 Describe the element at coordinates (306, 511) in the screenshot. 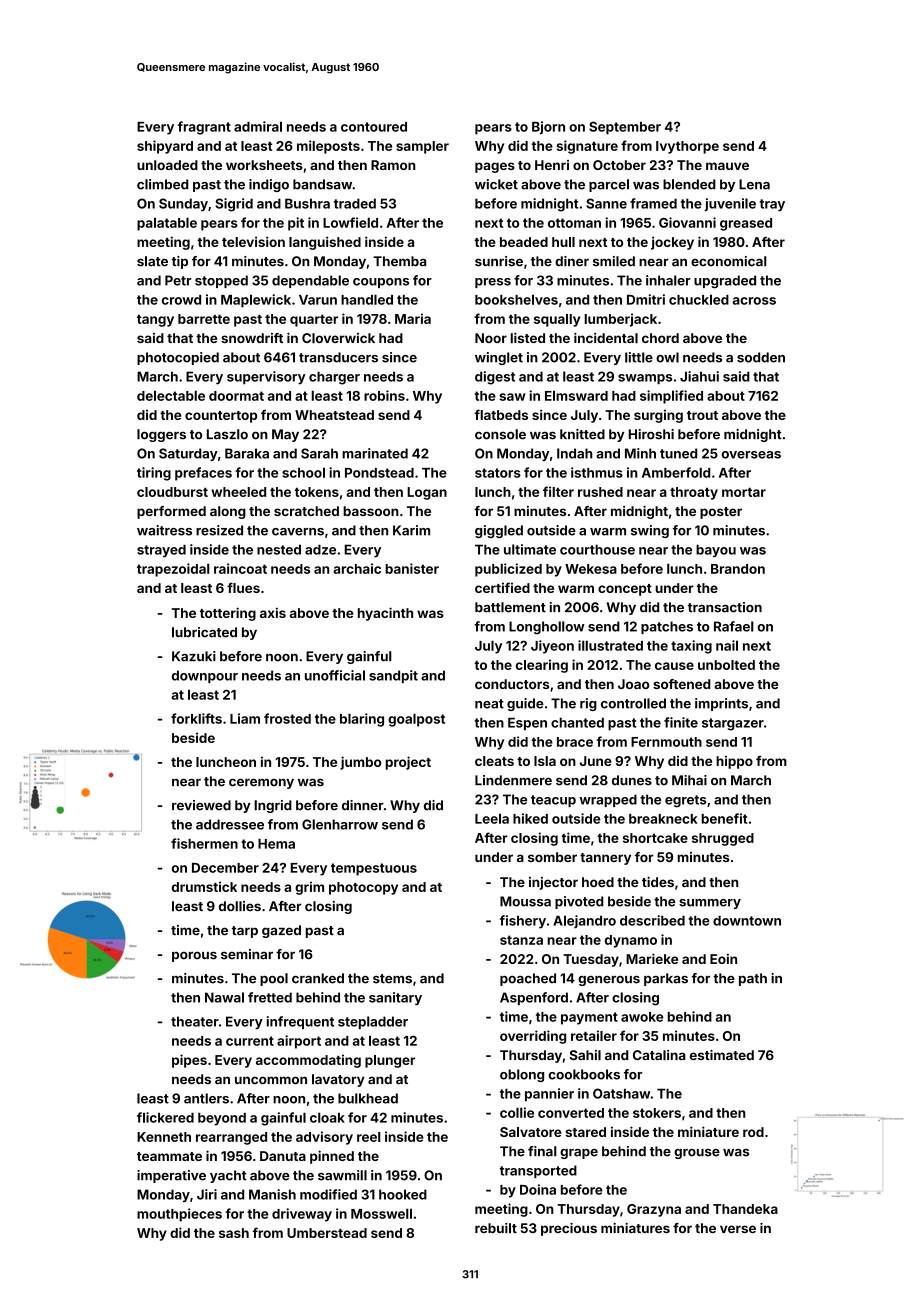

I see `scratched` at that location.
